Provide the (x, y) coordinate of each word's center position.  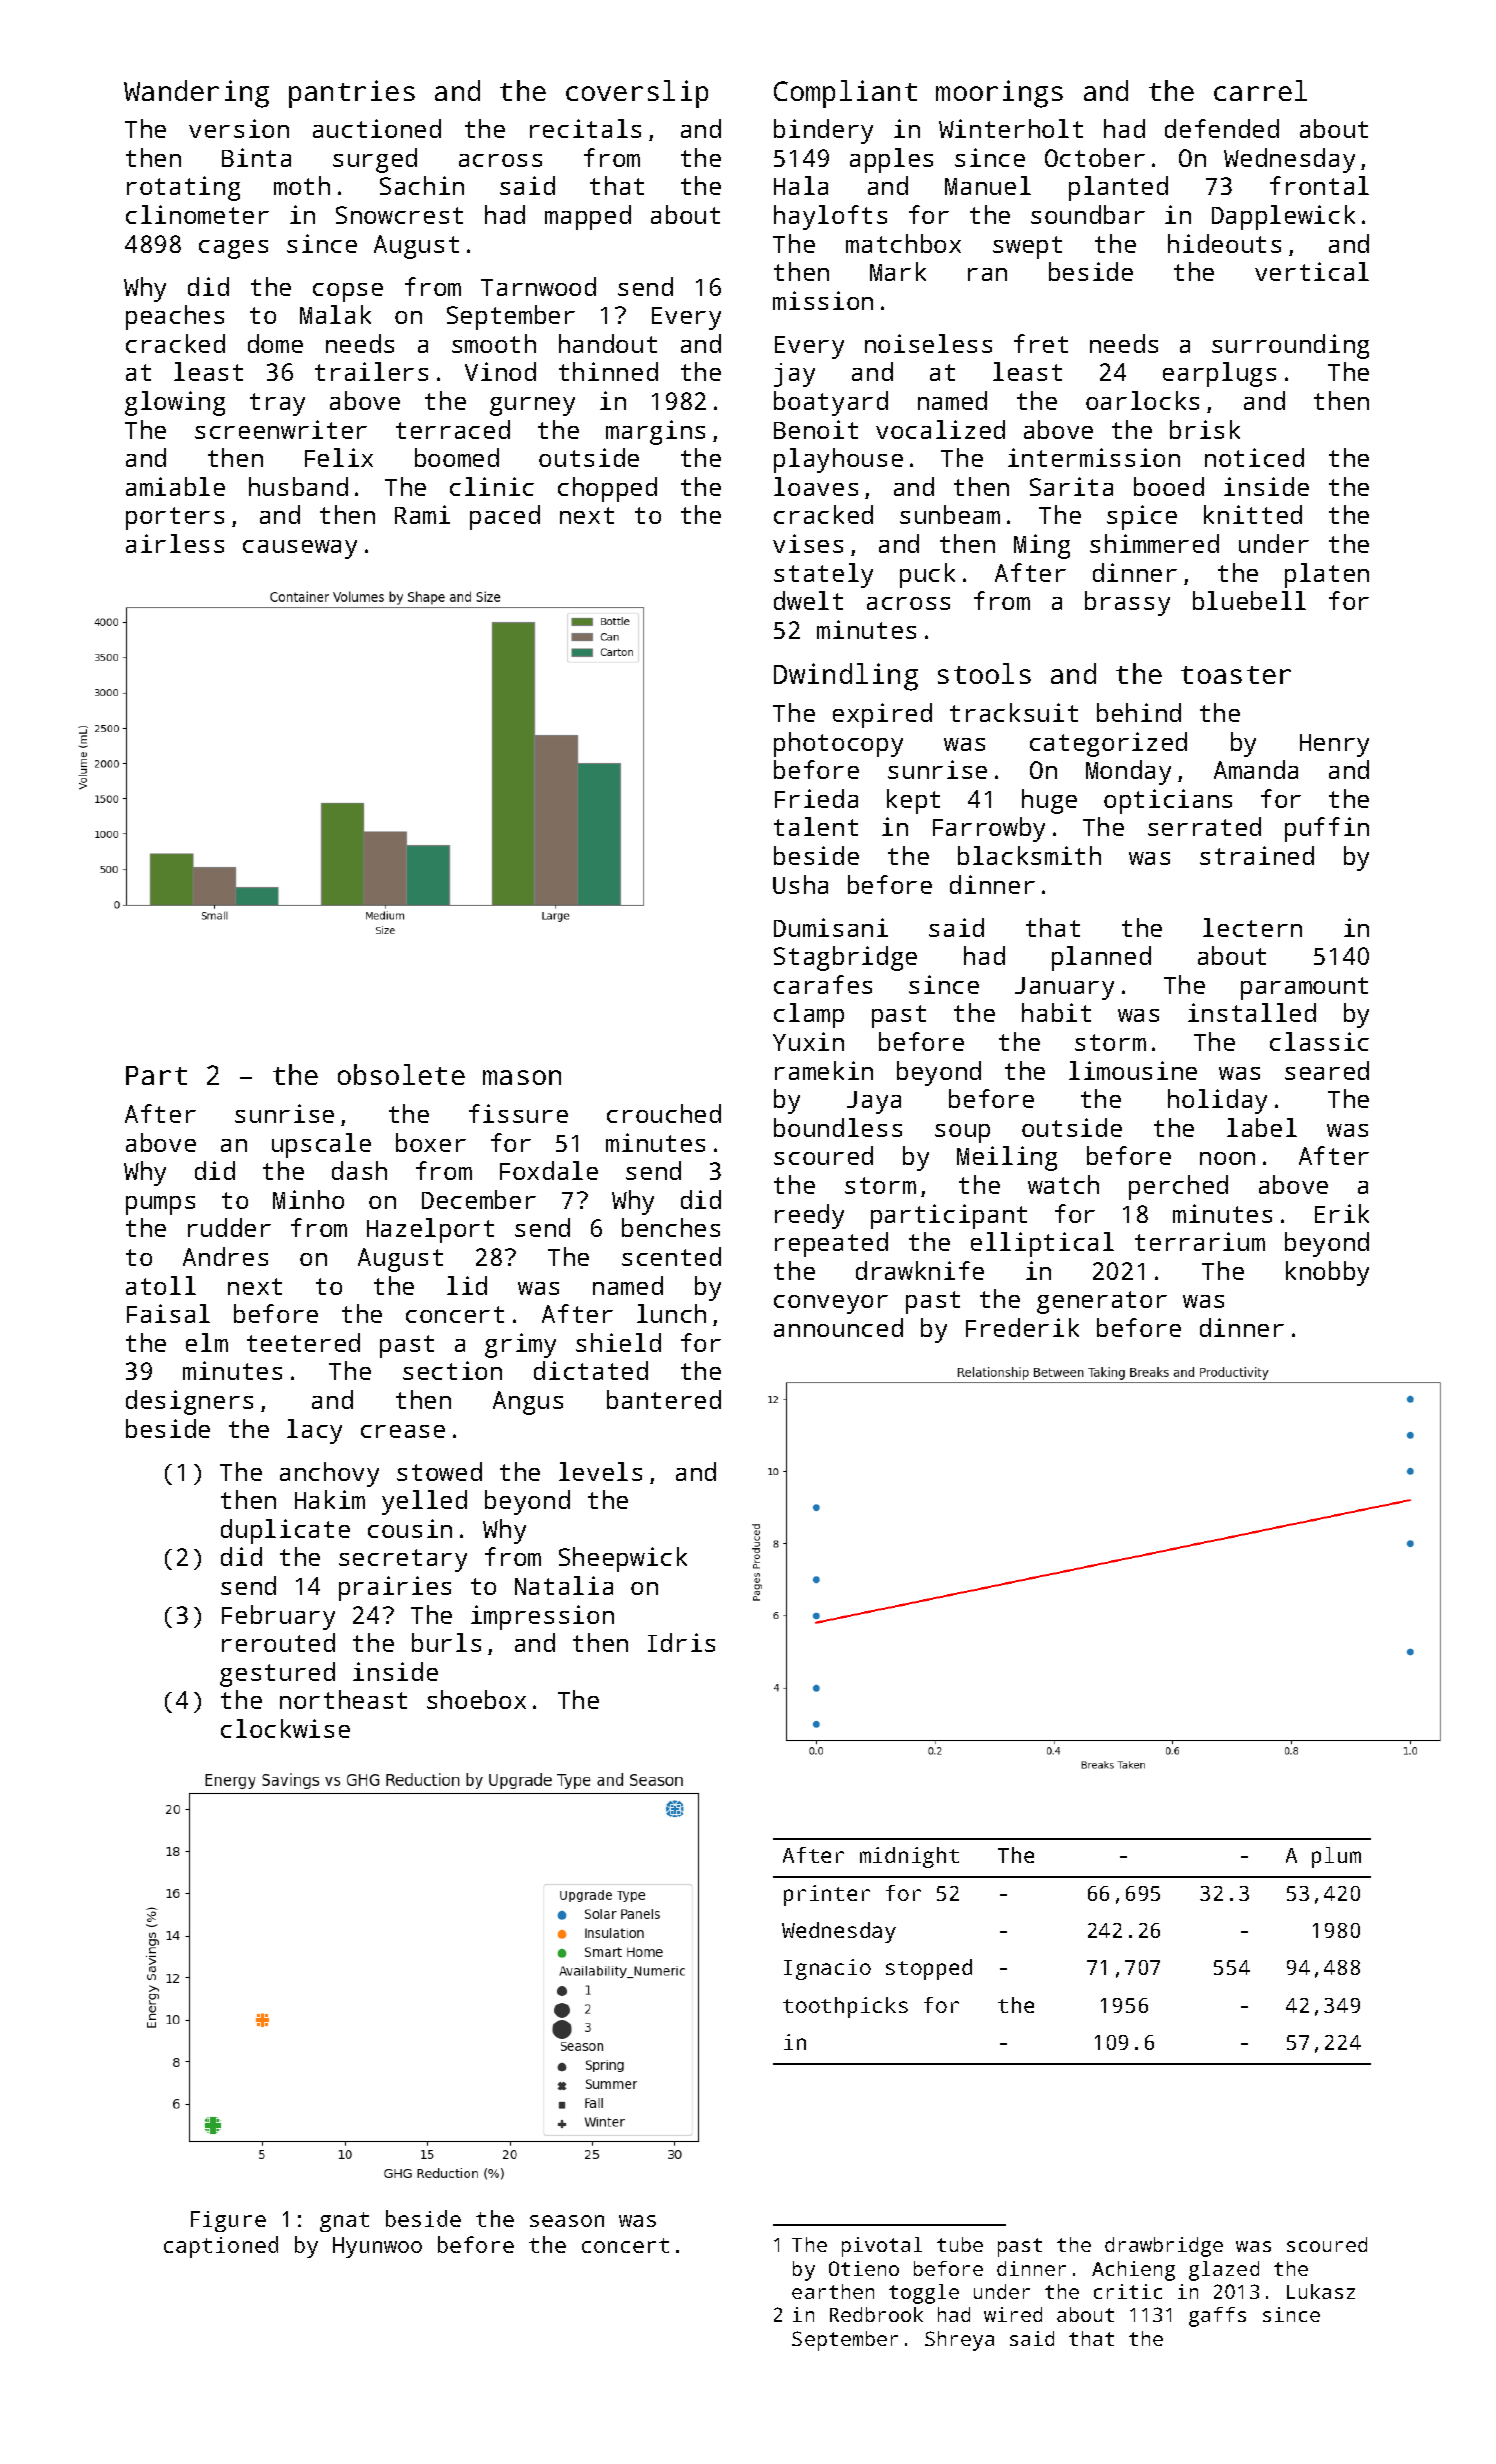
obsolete (401, 1074)
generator (1102, 1302)
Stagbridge (845, 958)
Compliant (845, 94)
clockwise (285, 1728)
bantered (664, 1399)
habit (1056, 1012)
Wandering (196, 94)
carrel (1260, 90)
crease (403, 1431)
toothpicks (845, 2007)
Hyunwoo (377, 2247)
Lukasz (1321, 2291)
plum (1336, 1857)
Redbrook (876, 2314)
